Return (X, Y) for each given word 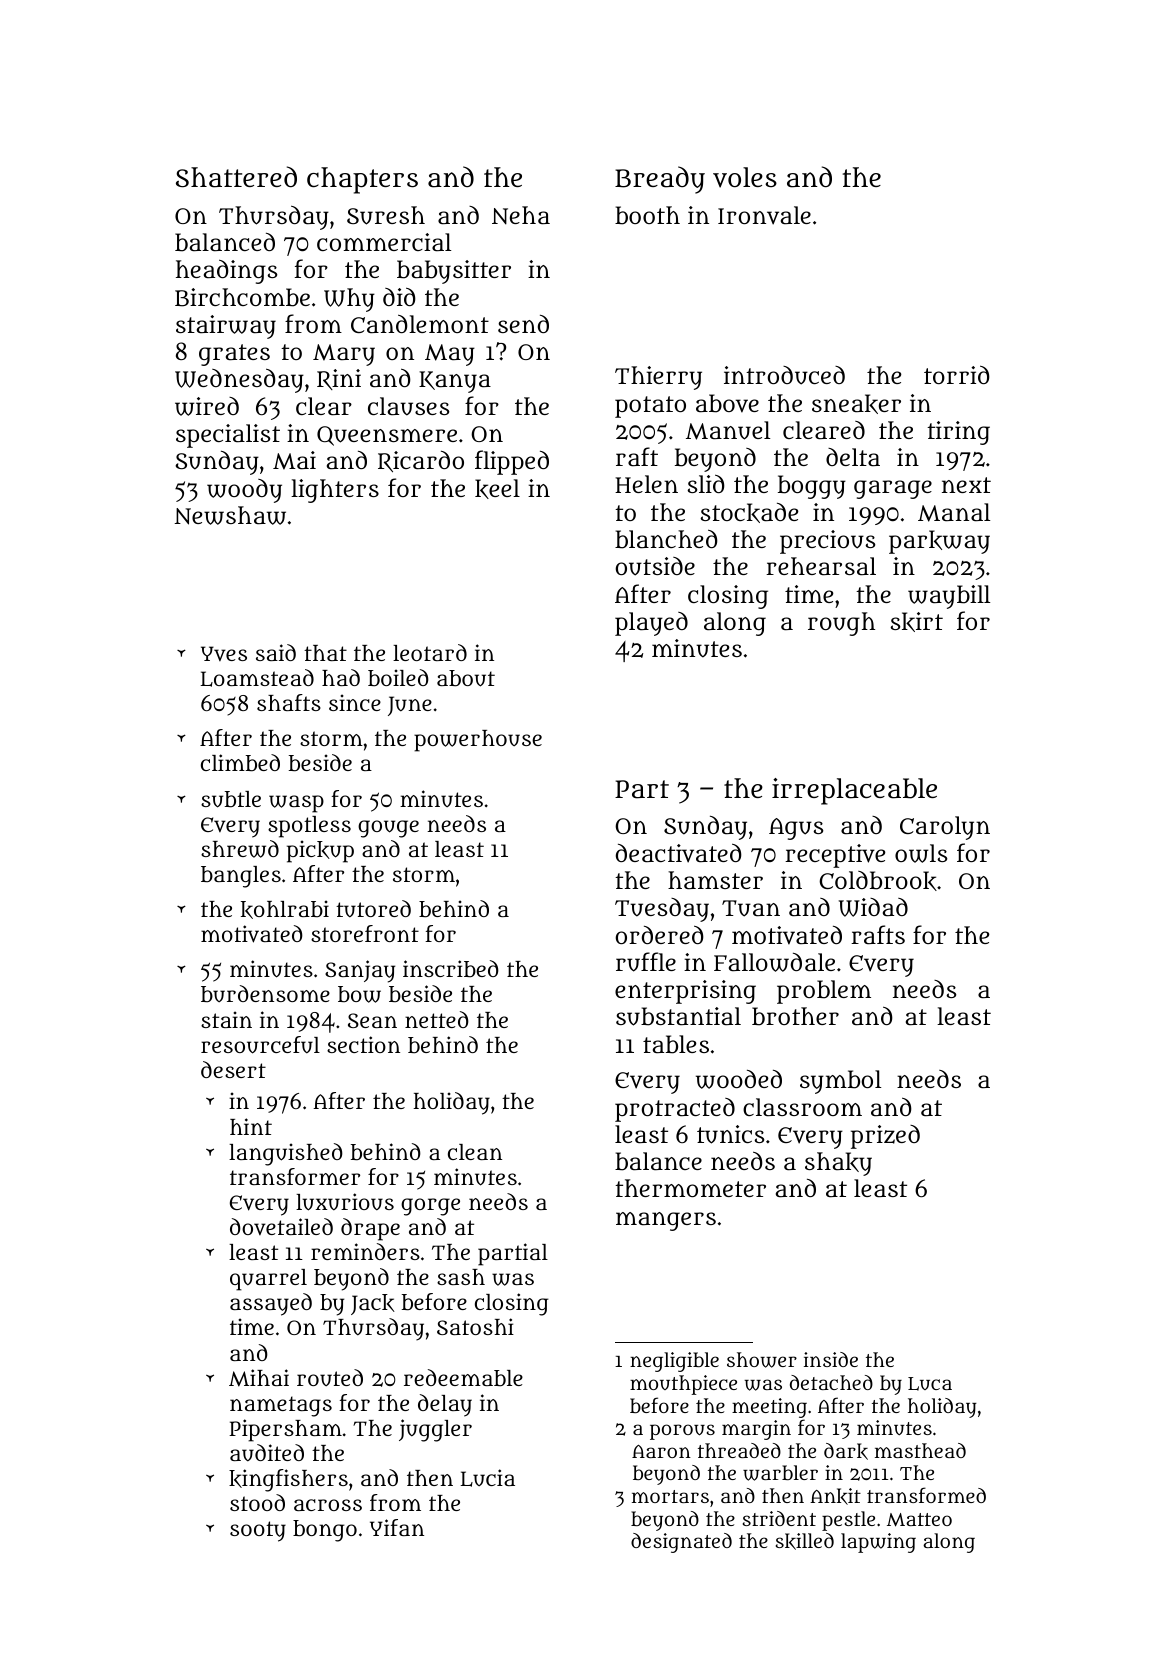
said (276, 652)
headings (226, 271)
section (363, 1044)
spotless (309, 827)
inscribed (451, 968)
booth (647, 215)
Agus (796, 829)
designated (681, 1543)
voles (745, 177)
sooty (258, 1531)
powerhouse (478, 741)
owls (921, 853)
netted (437, 1019)
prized (885, 1137)
